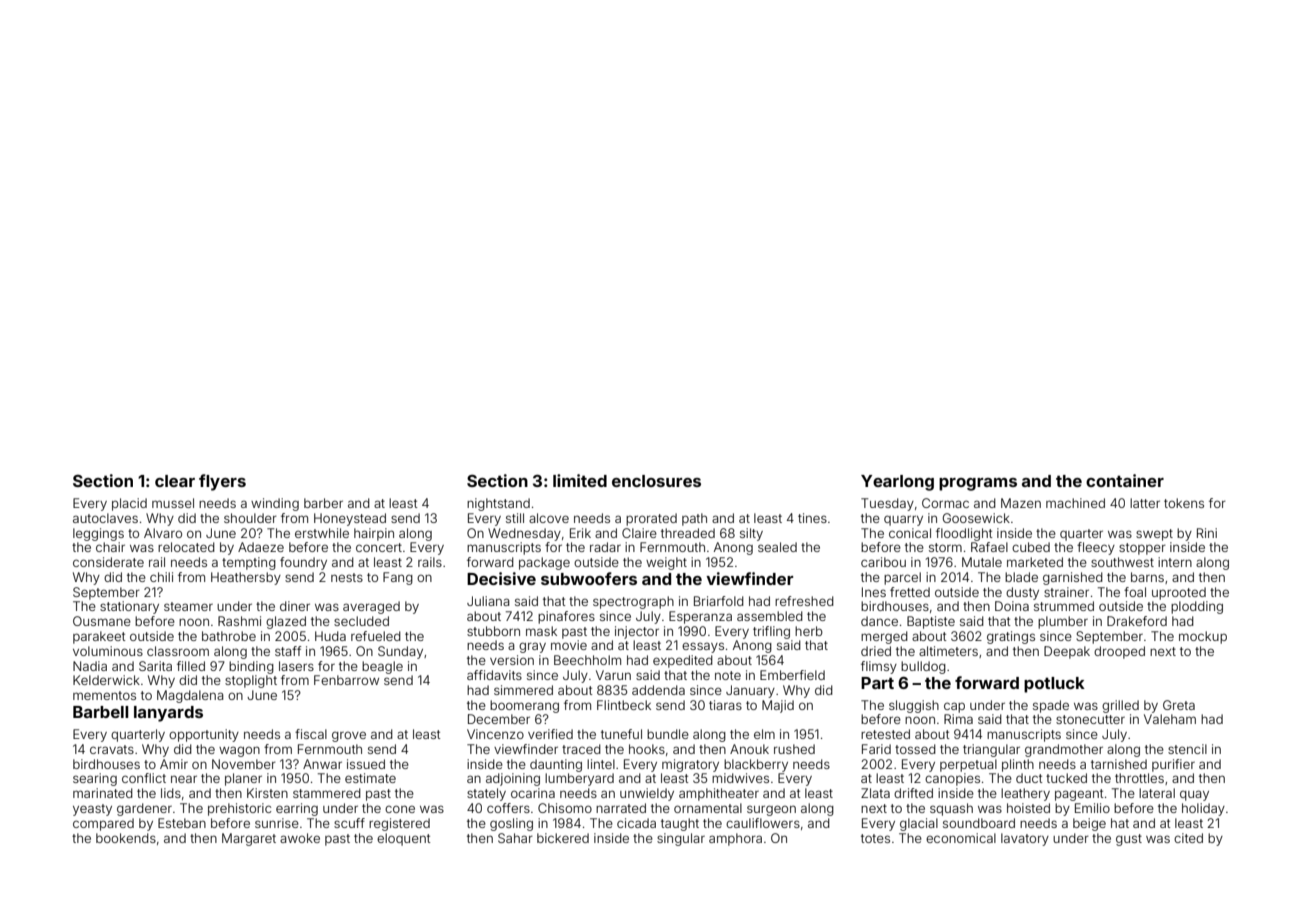 The height and width of the screenshot is (924, 1308). I want to click on intern, so click(1175, 562).
